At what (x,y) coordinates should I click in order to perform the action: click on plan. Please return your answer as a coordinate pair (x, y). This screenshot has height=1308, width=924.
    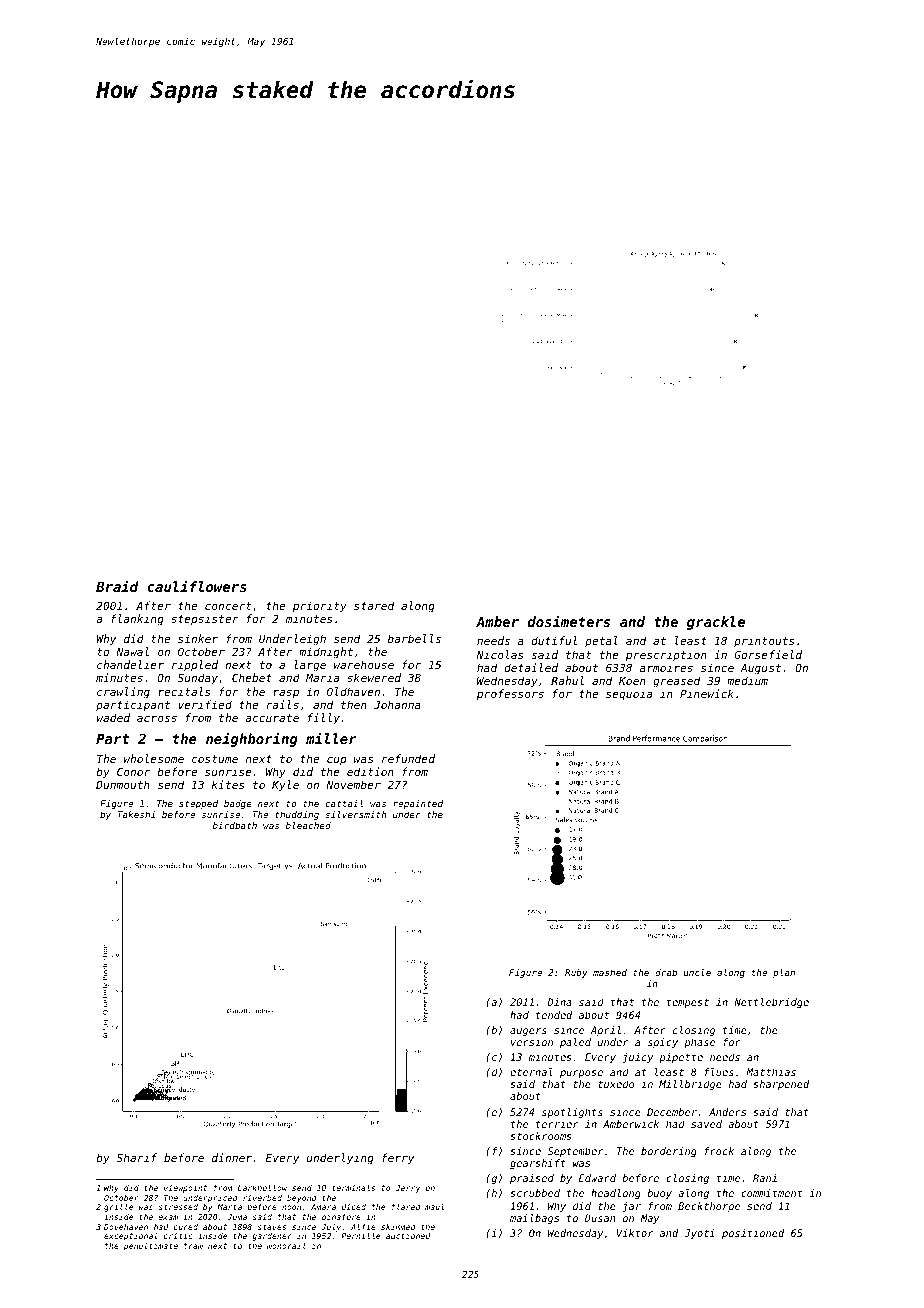
    Looking at the image, I should click on (784, 973).
